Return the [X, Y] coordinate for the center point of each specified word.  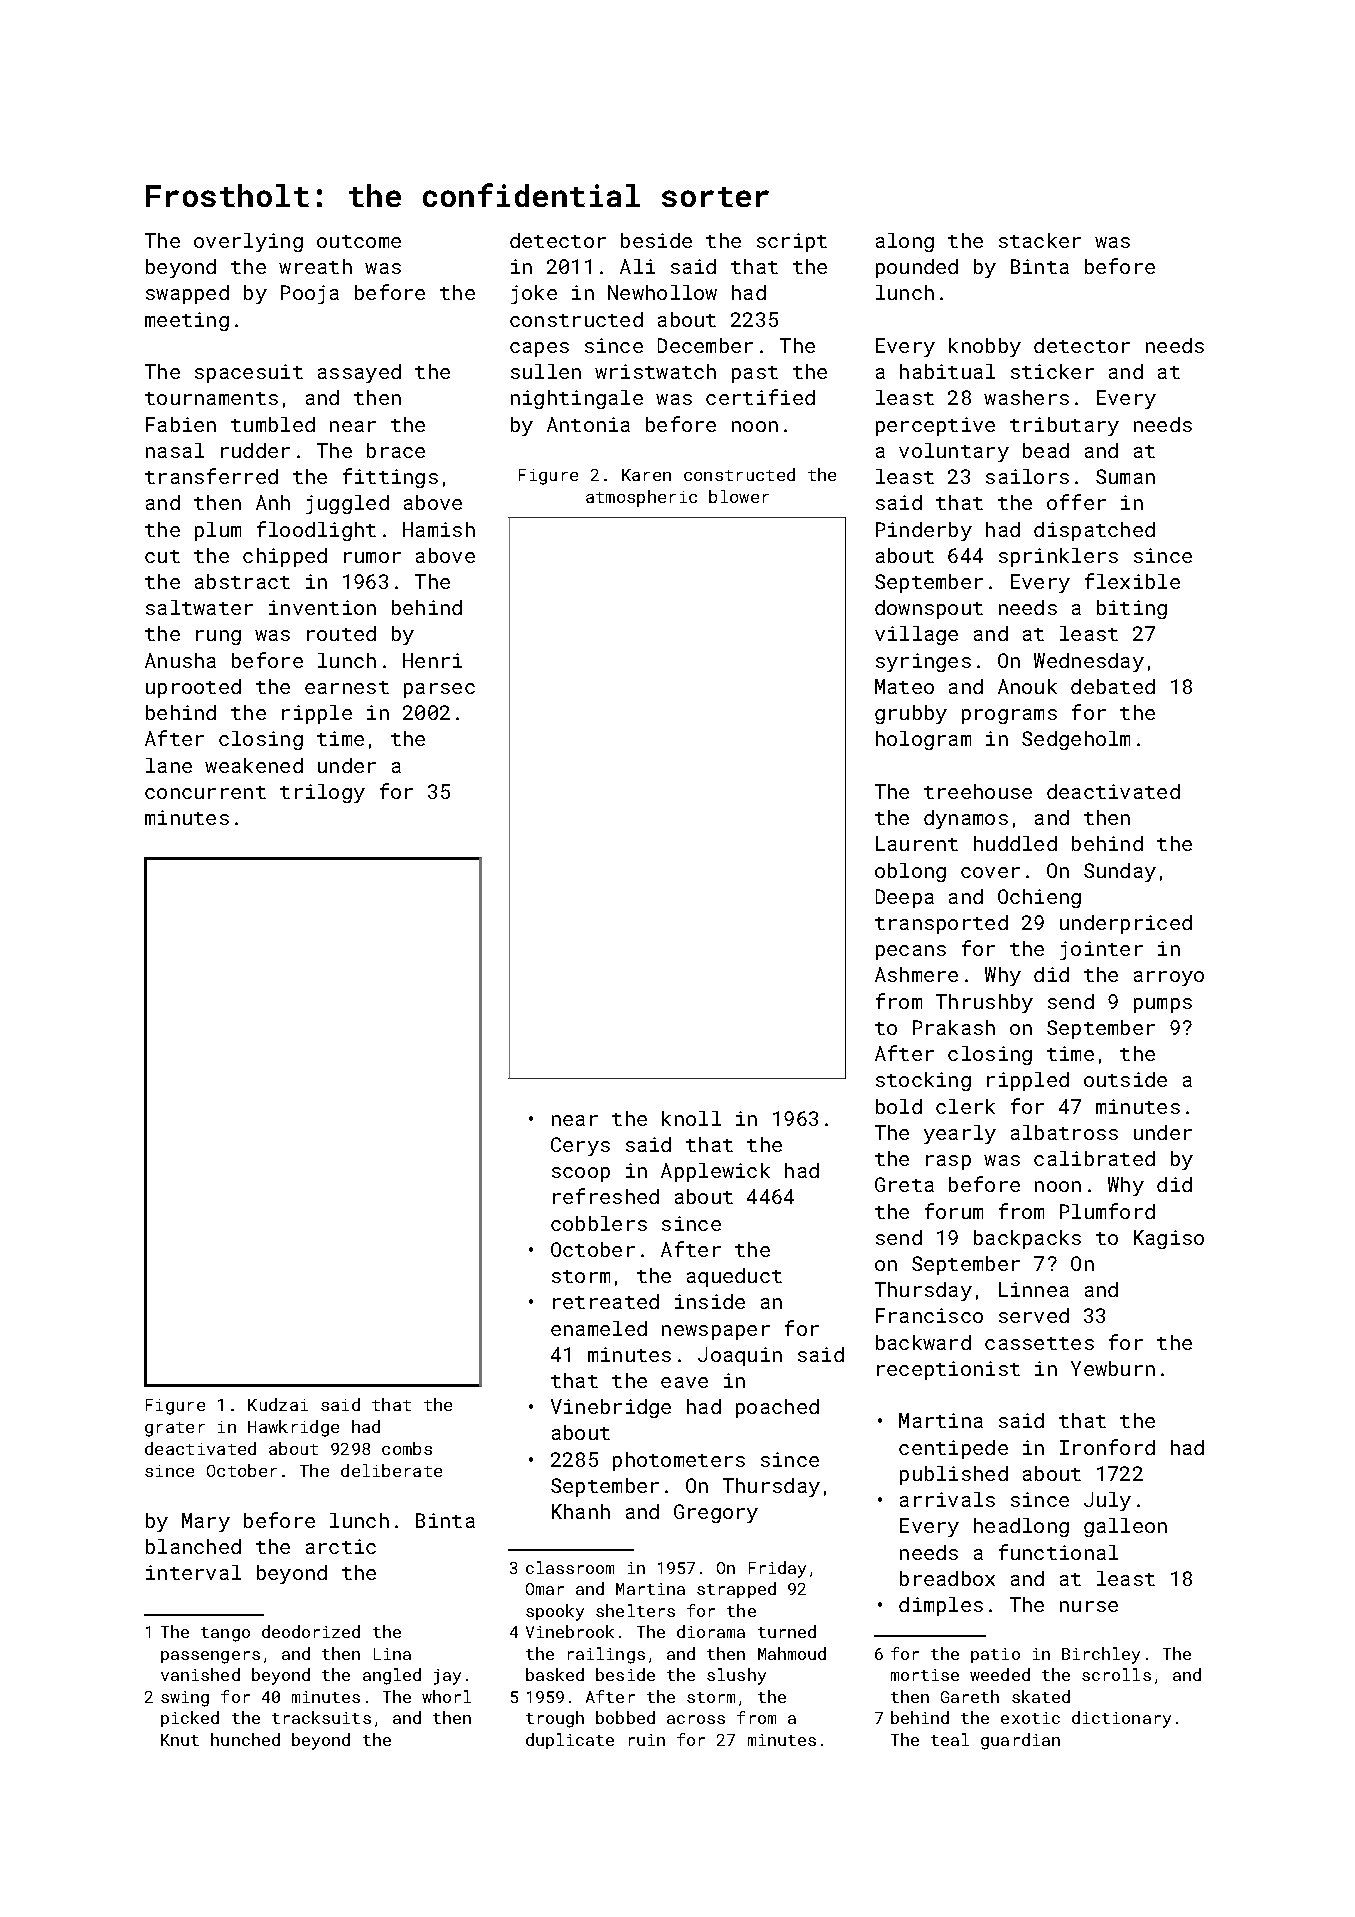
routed [341, 633]
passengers [210, 1657]
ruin [647, 1740]
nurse [1089, 1606]
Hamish [439, 529]
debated [1113, 686]
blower [739, 496]
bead [1046, 450]
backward [923, 1342]
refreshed [606, 1196]
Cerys [580, 1146]
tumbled [273, 424]
